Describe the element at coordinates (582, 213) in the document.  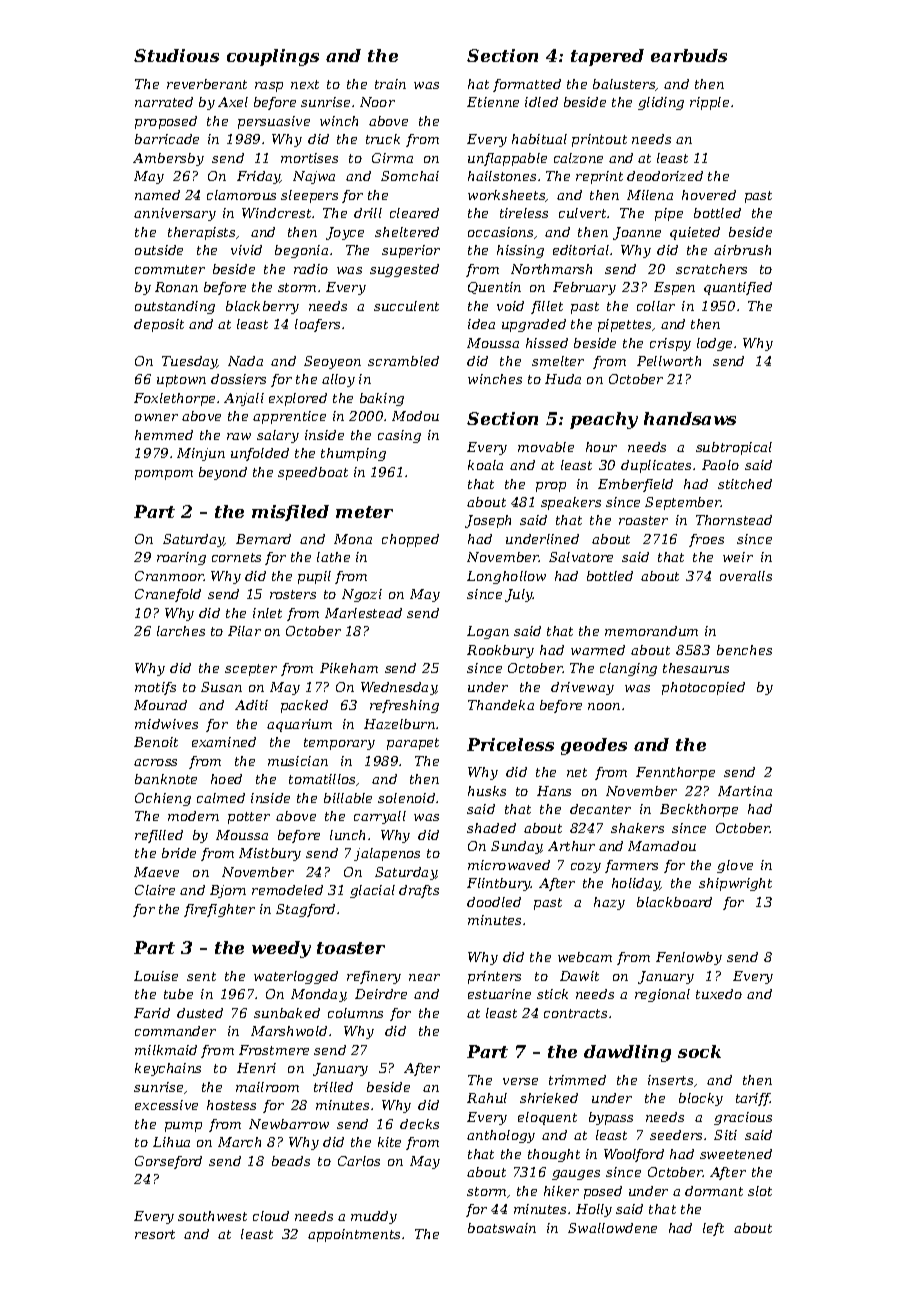
I see `culvert` at that location.
